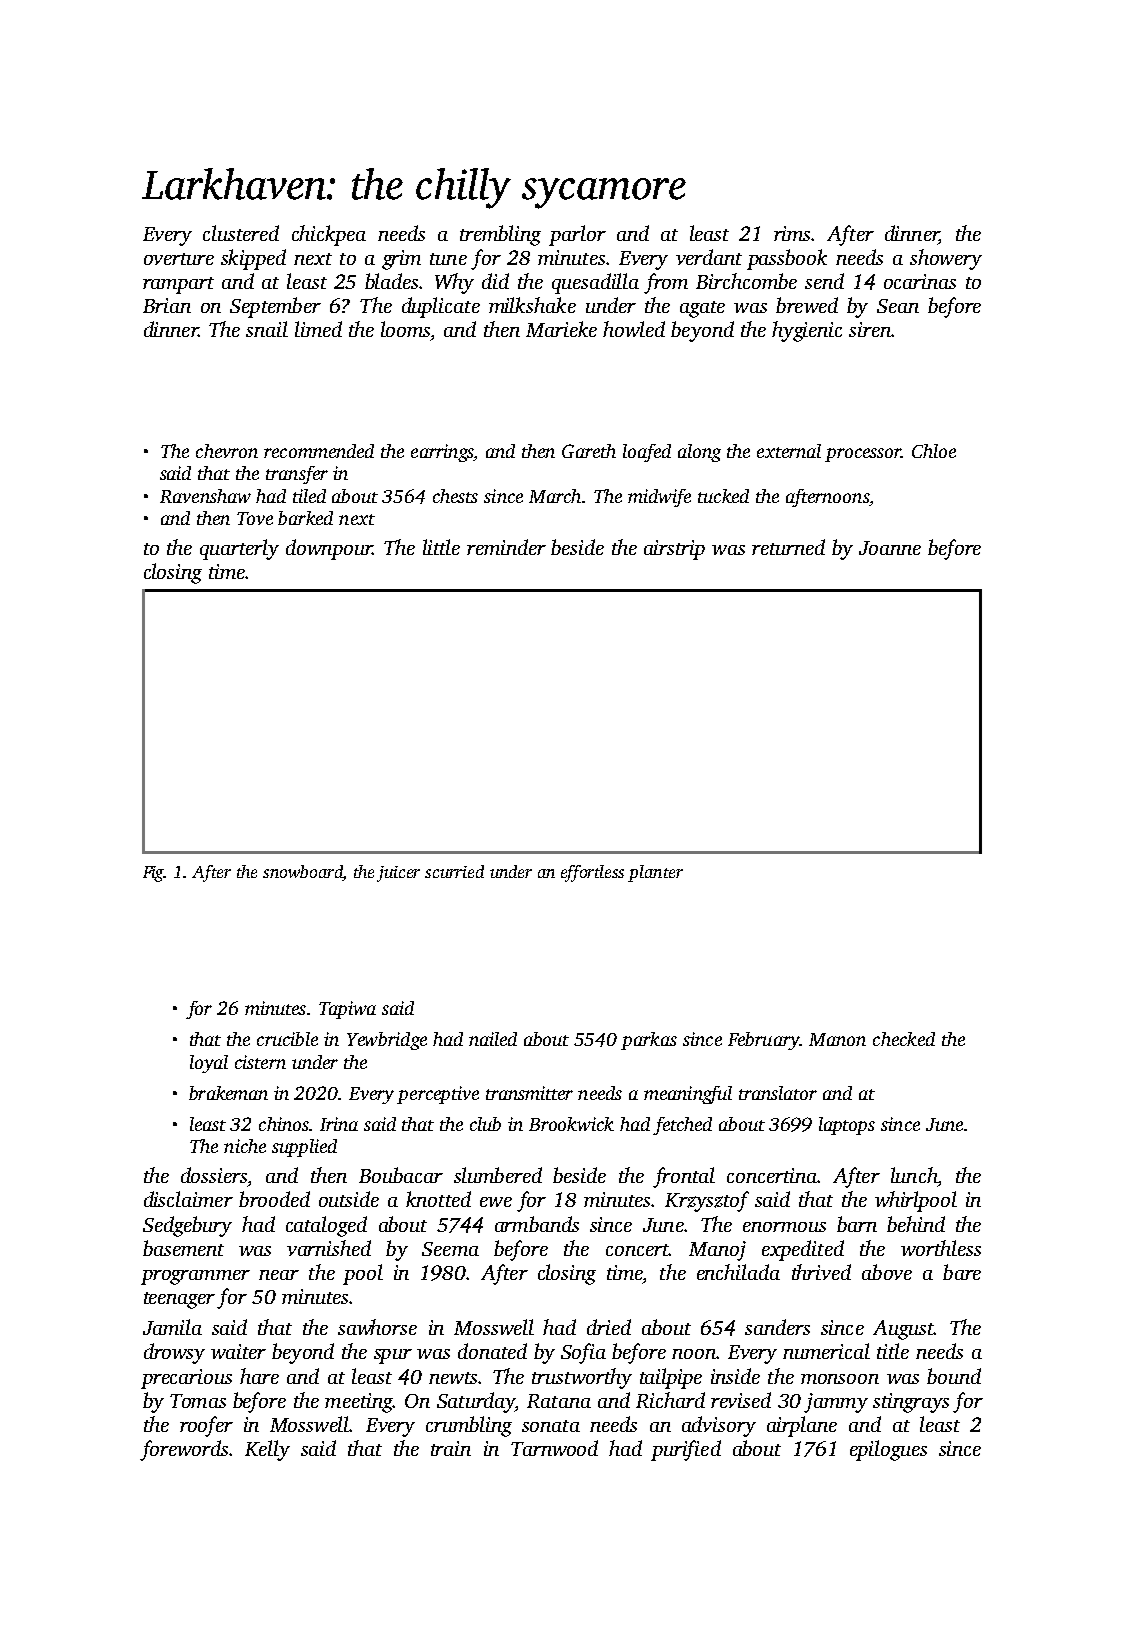 This document has height=1627, width=1124. What do you see at coordinates (205, 496) in the document?
I see `Ravenshaw` at bounding box center [205, 496].
